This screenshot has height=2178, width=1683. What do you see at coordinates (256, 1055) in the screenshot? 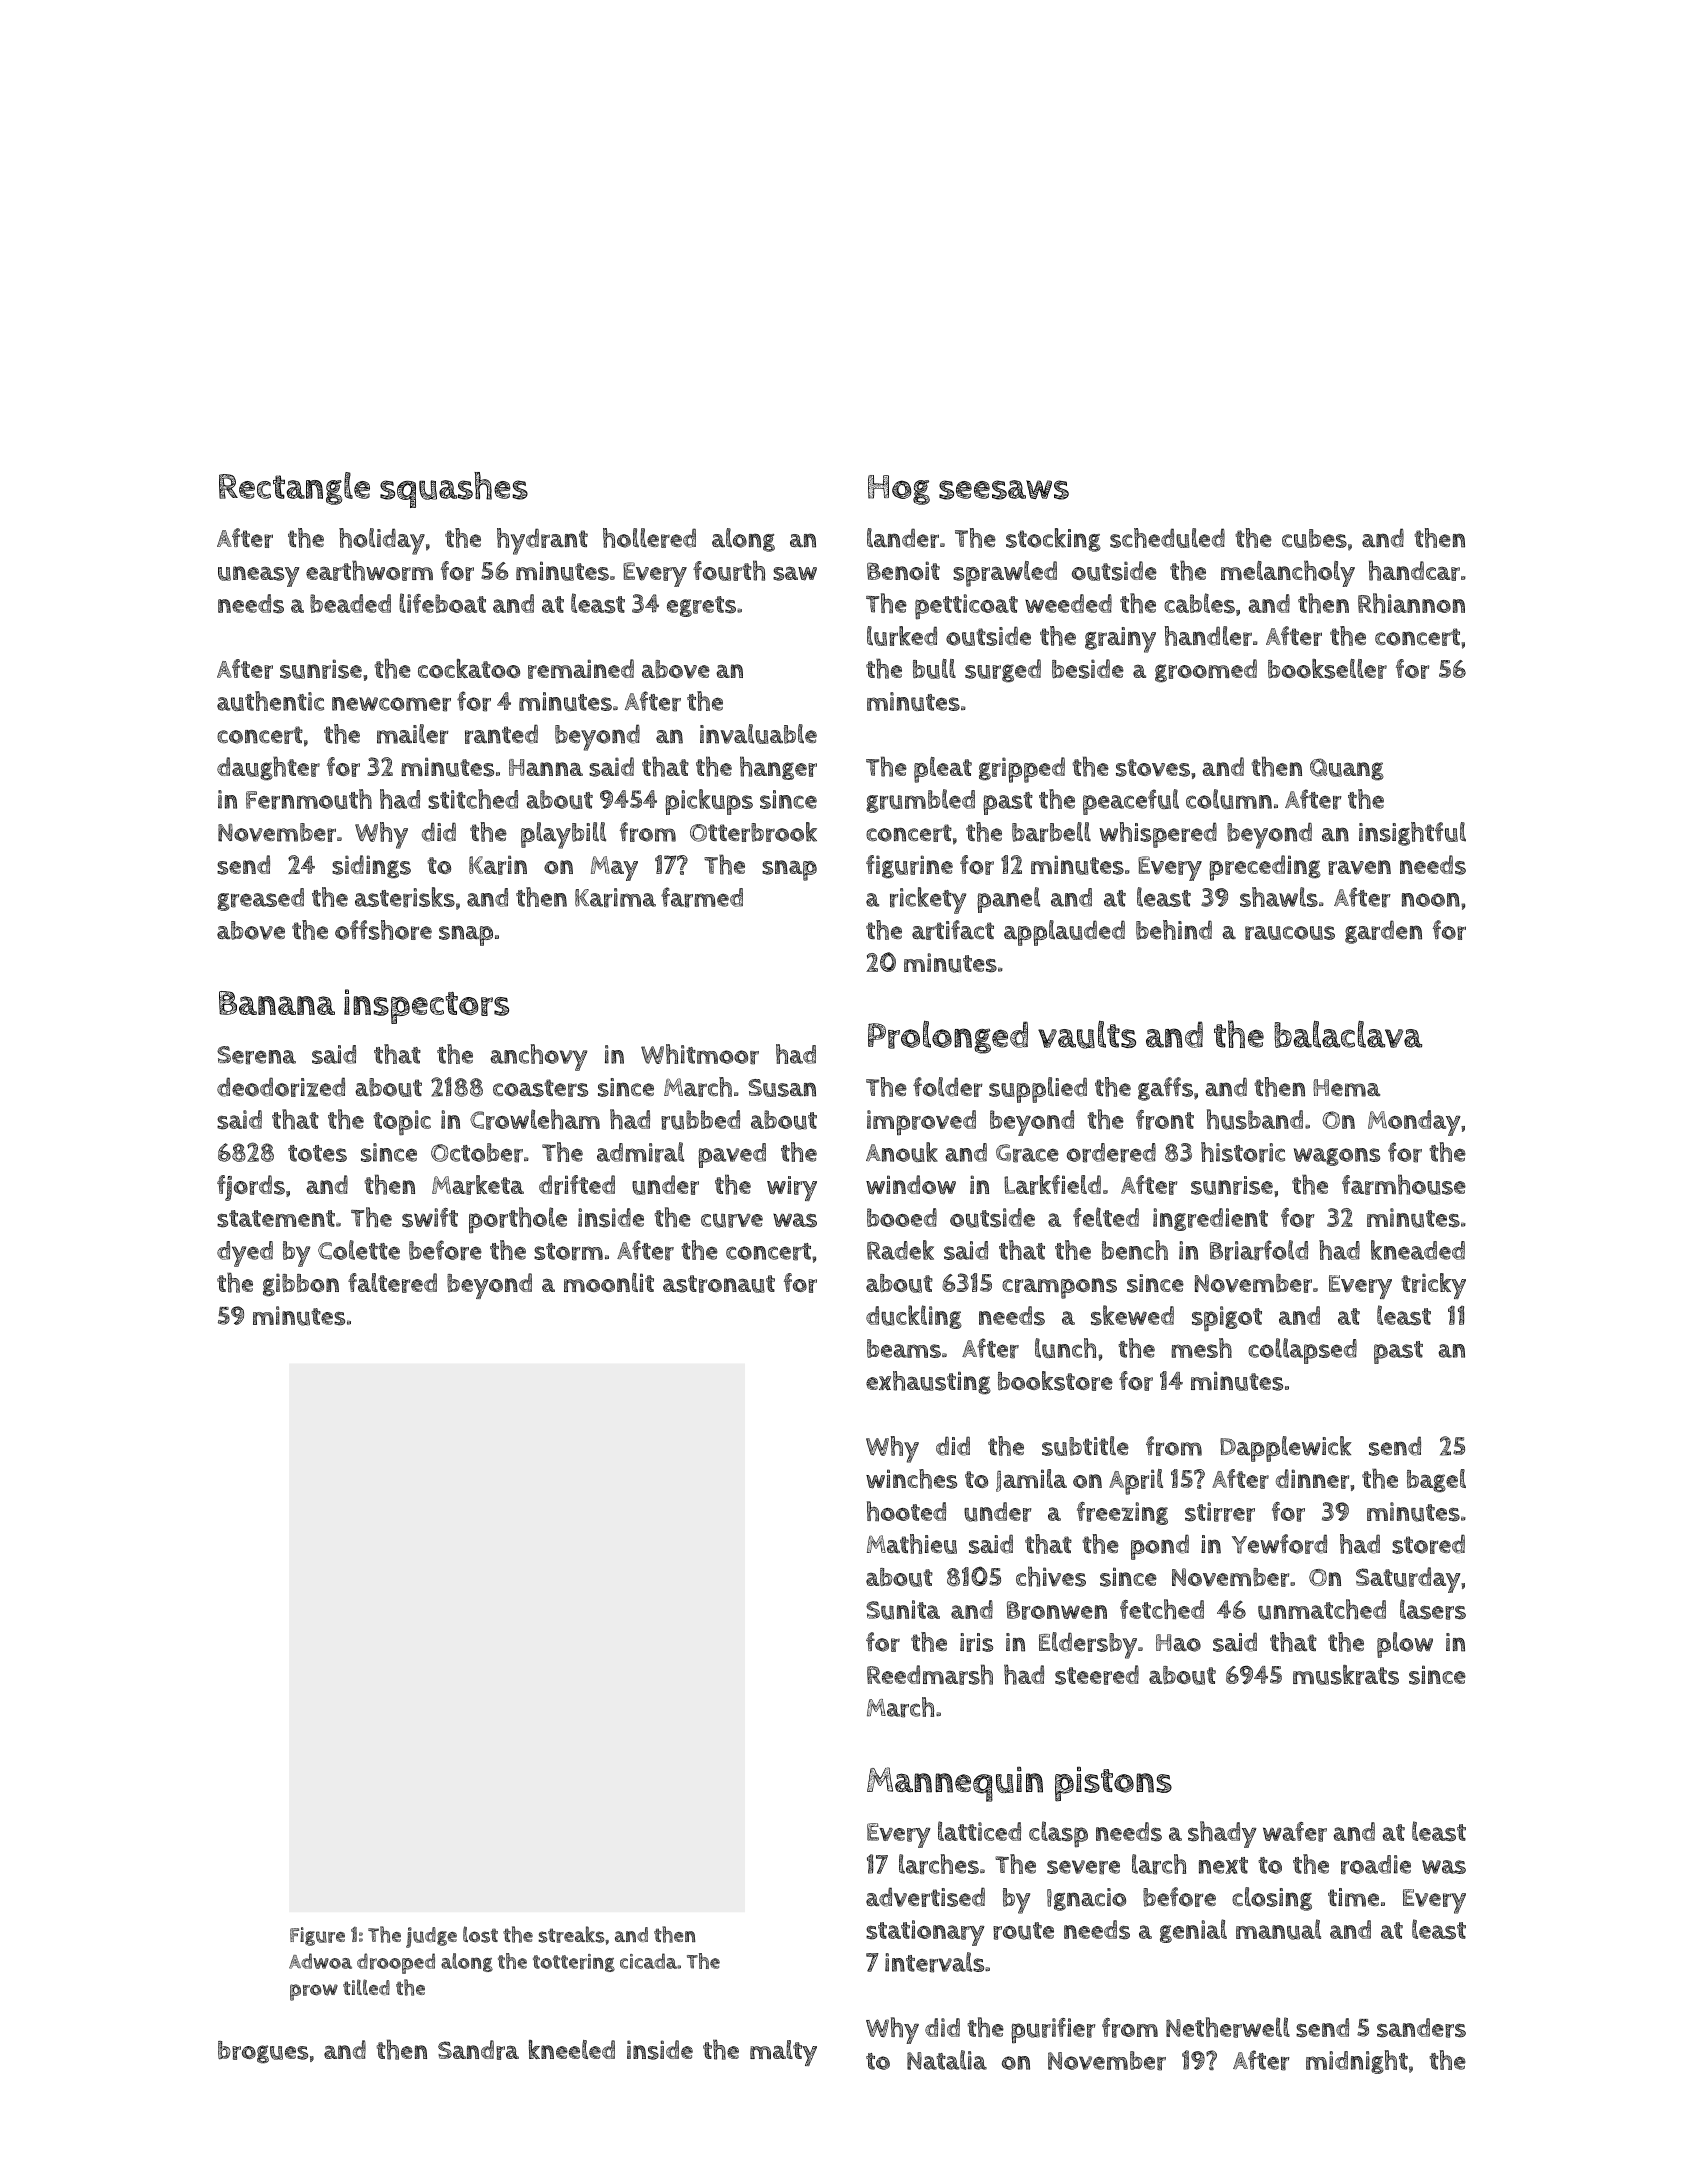
I see `Serena` at bounding box center [256, 1055].
